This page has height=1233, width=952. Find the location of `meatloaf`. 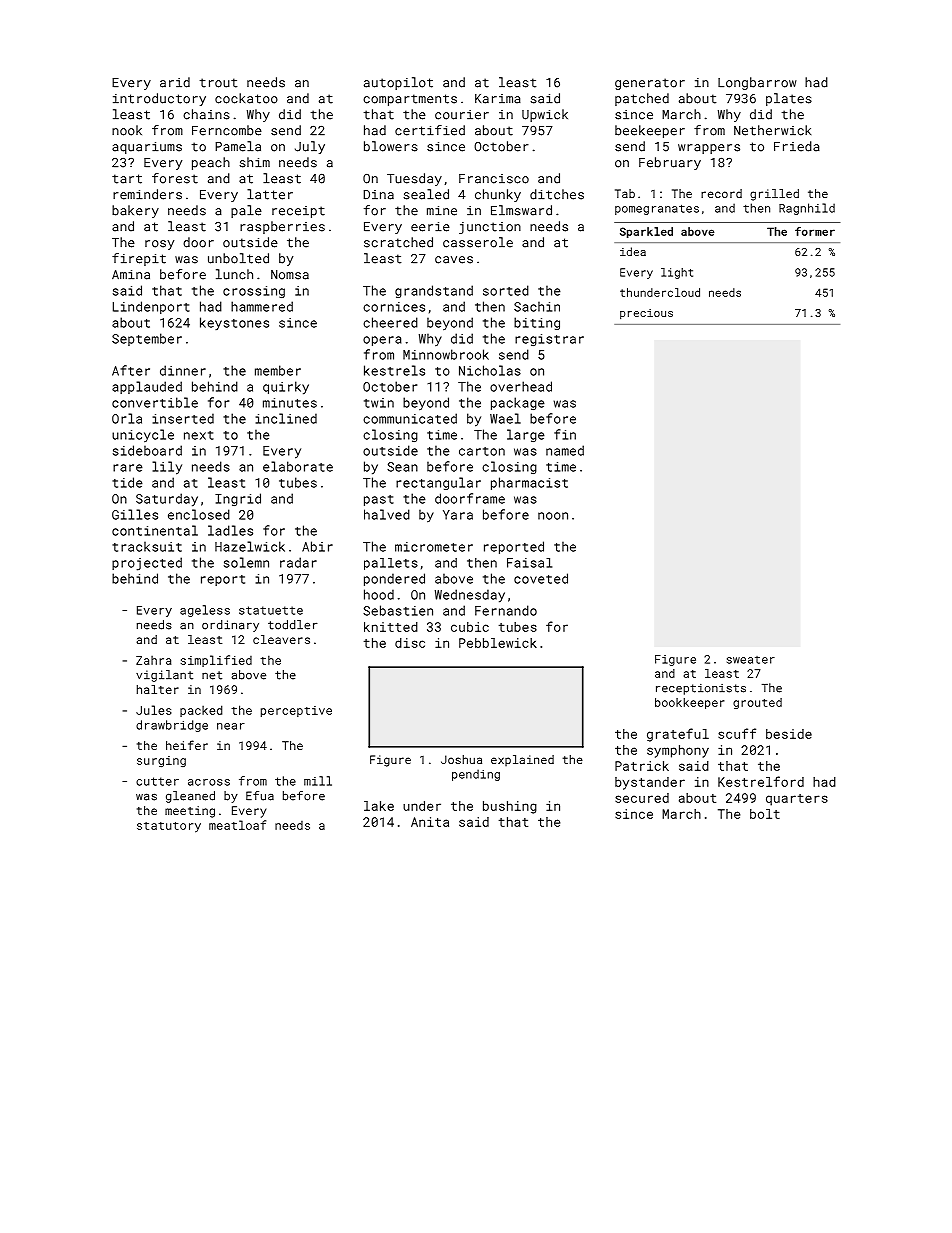

meatloaf is located at coordinates (237, 825).
